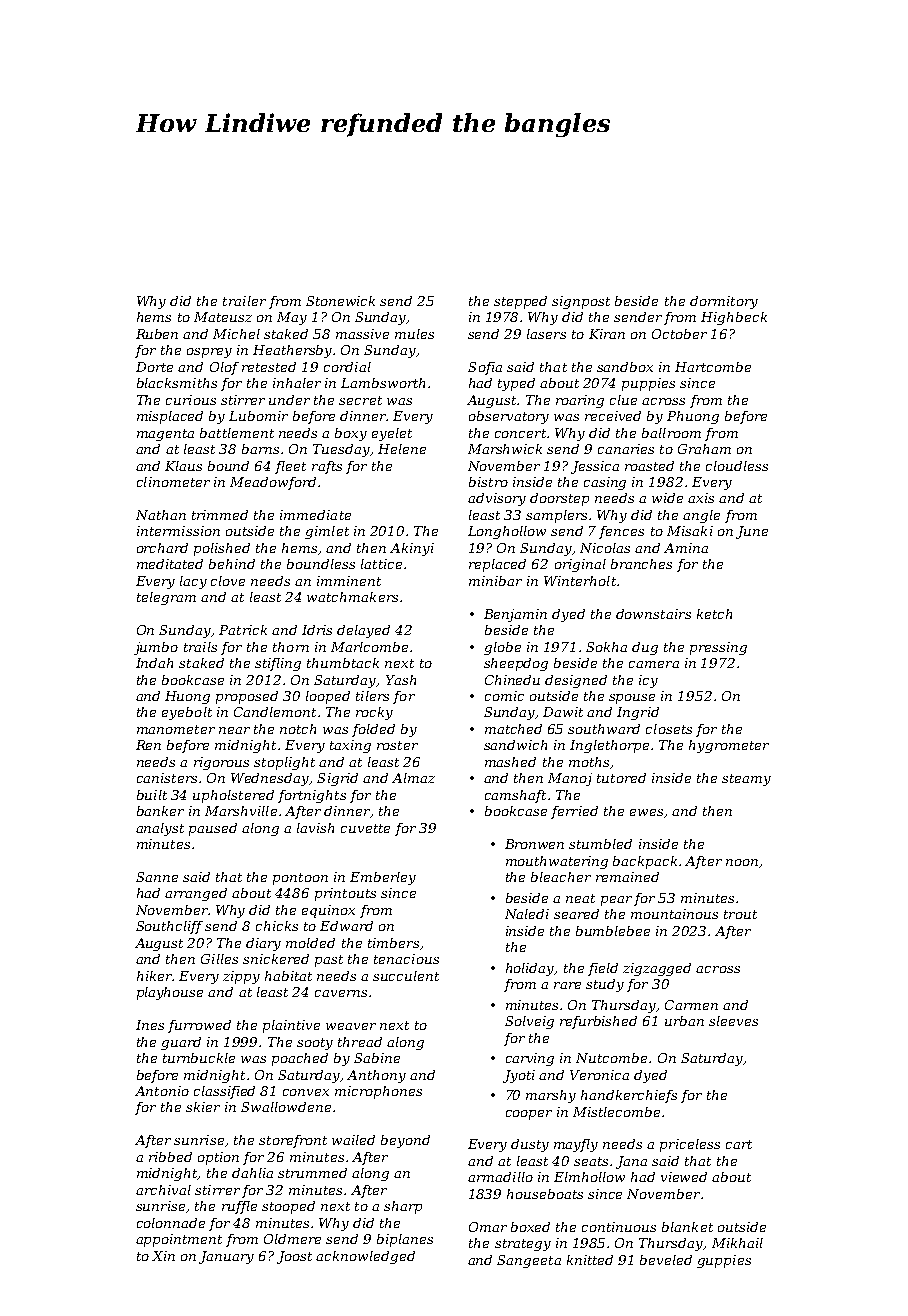 This screenshot has width=908, height=1316. I want to click on stepped, so click(520, 302).
